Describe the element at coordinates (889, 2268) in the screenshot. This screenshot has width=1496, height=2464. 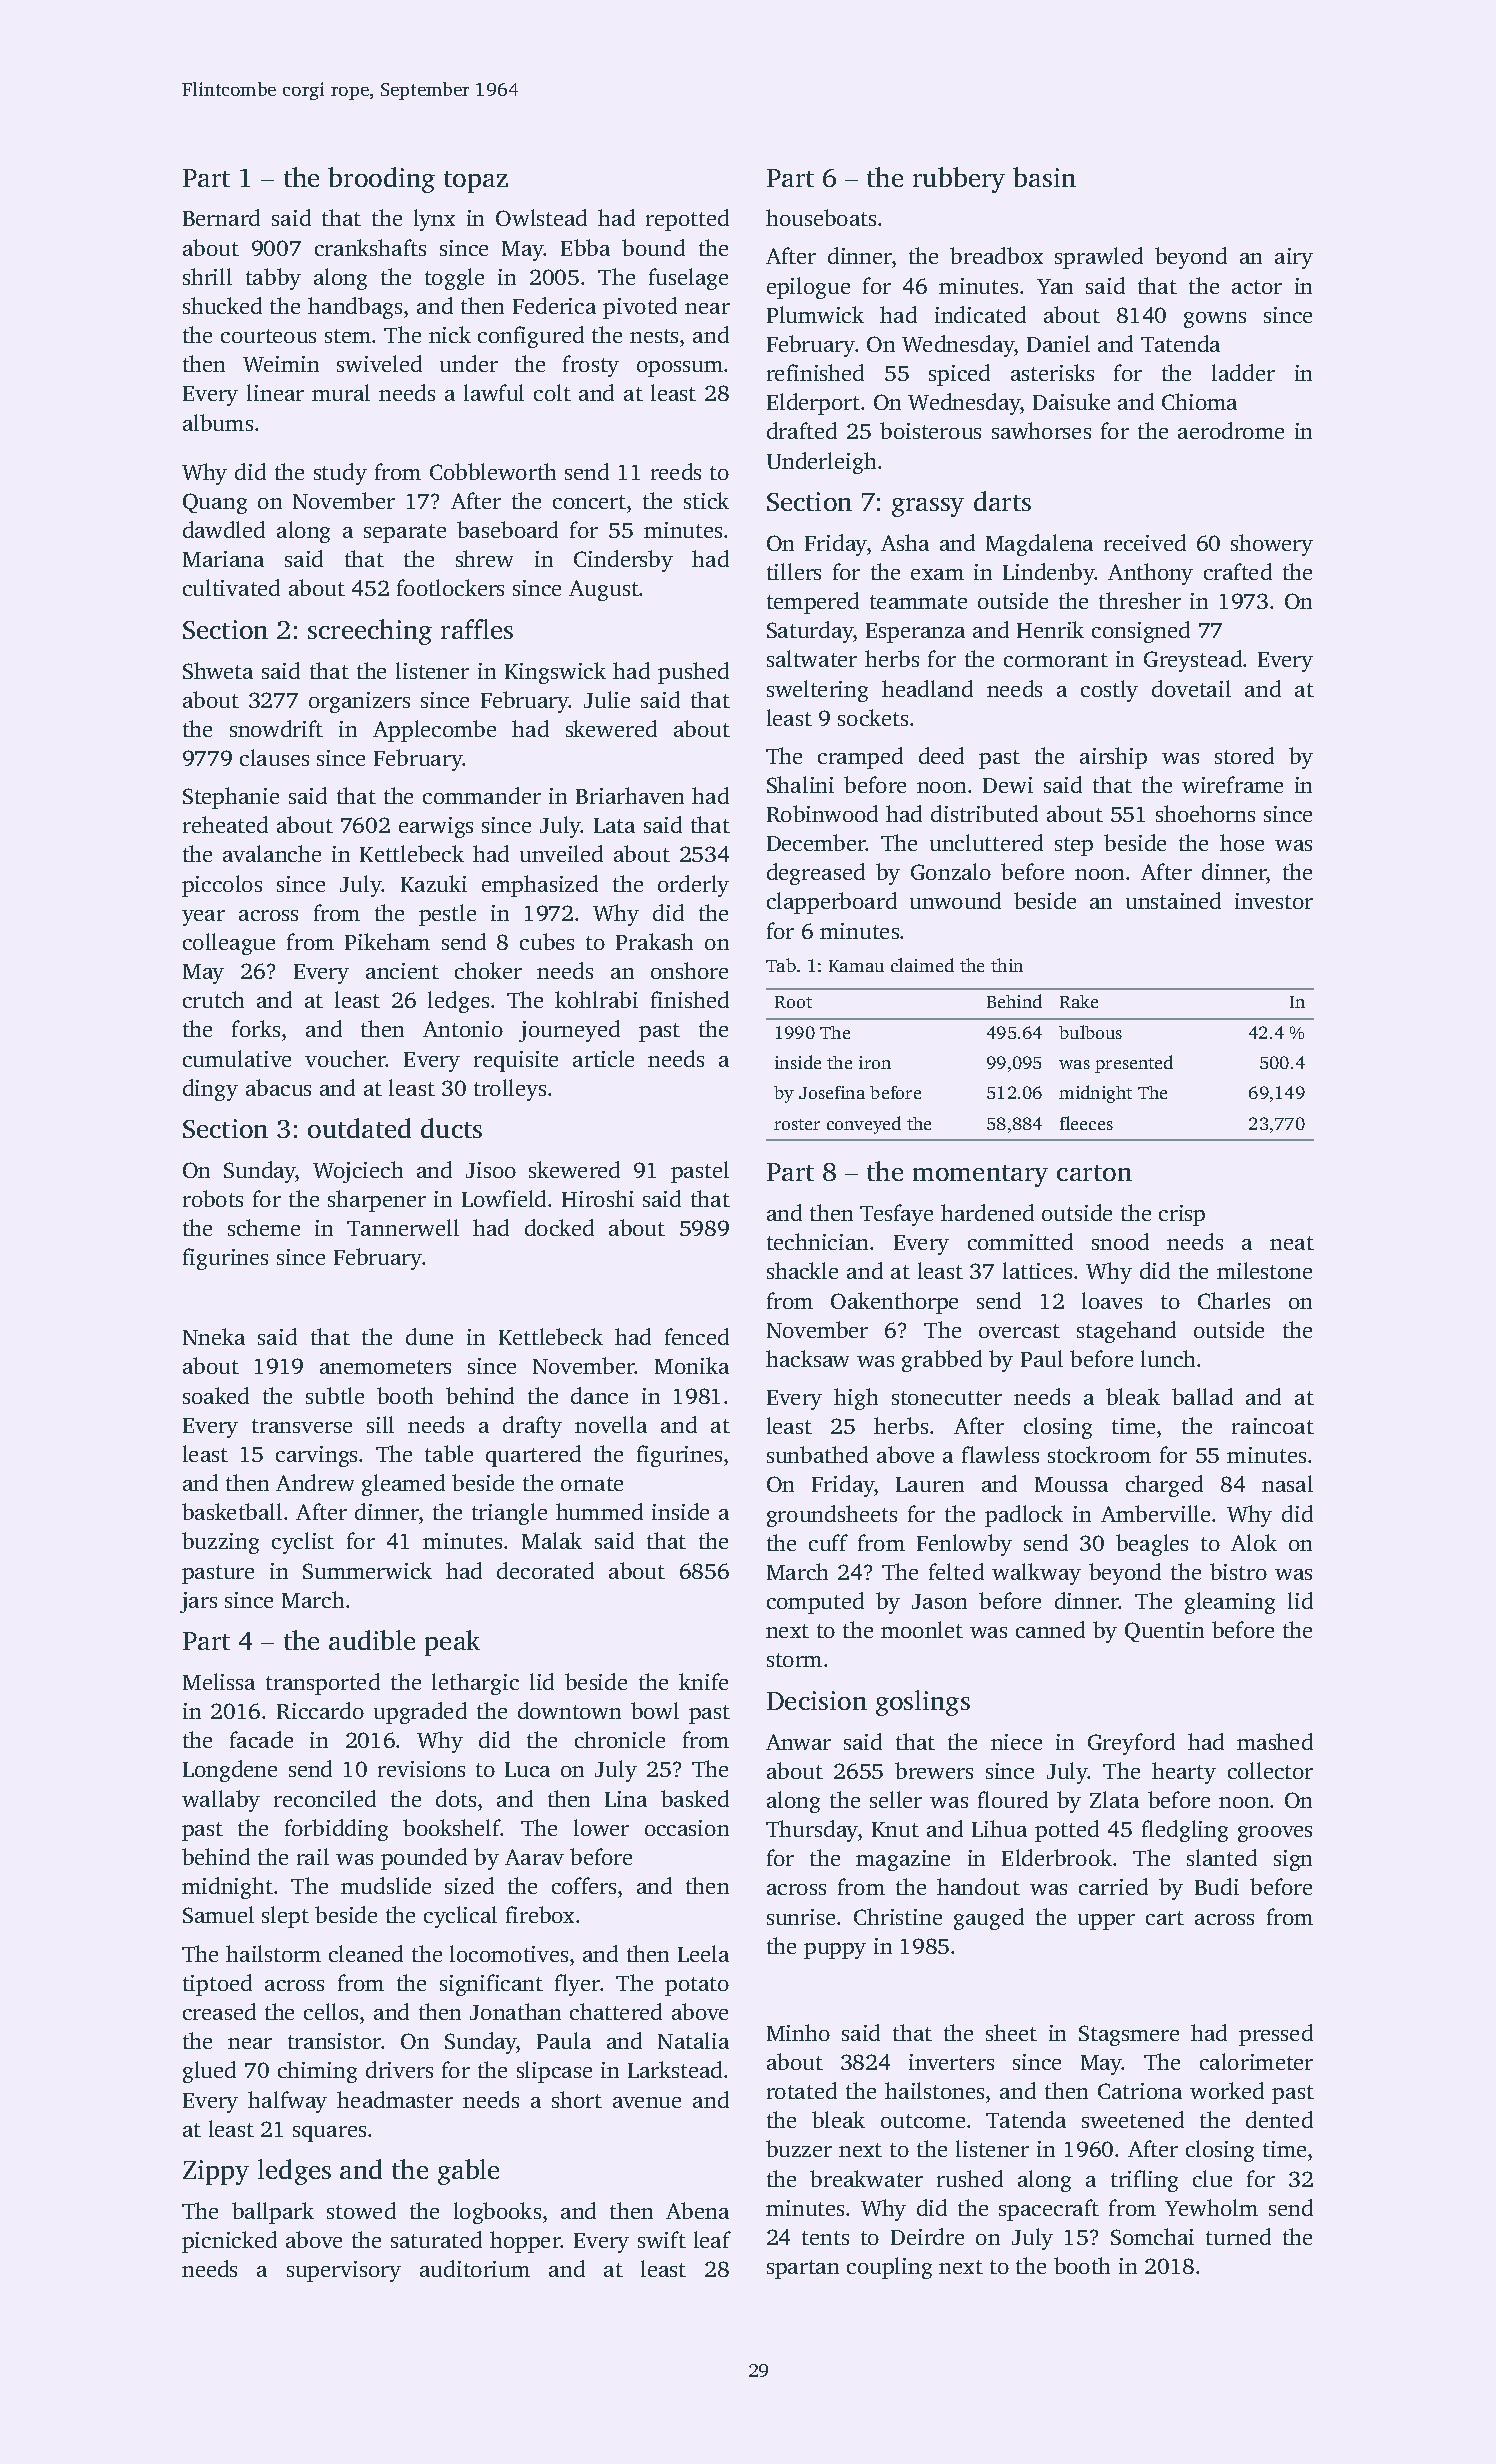
I see `coupling` at that location.
